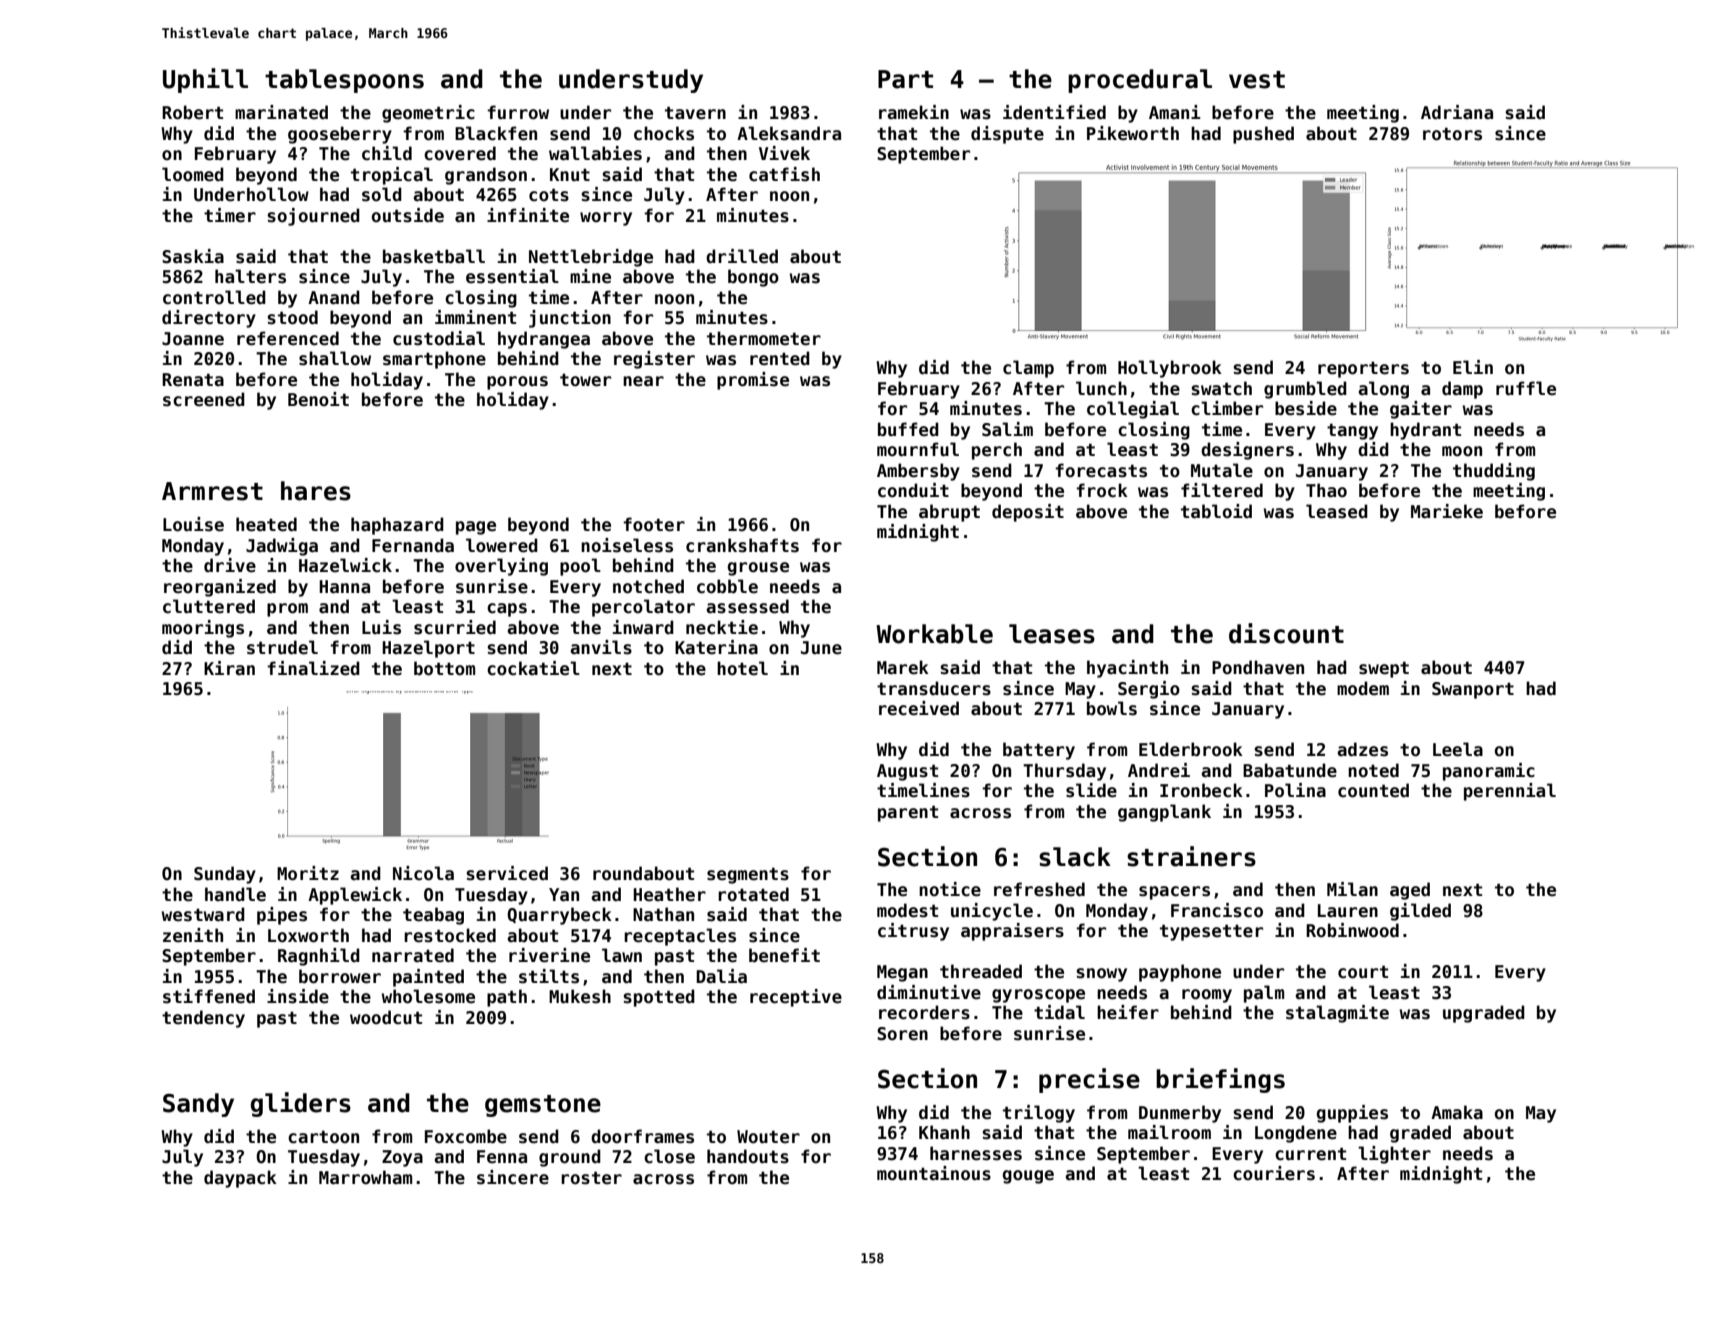  Describe the element at coordinates (908, 429) in the document. I see `buffed` at that location.
